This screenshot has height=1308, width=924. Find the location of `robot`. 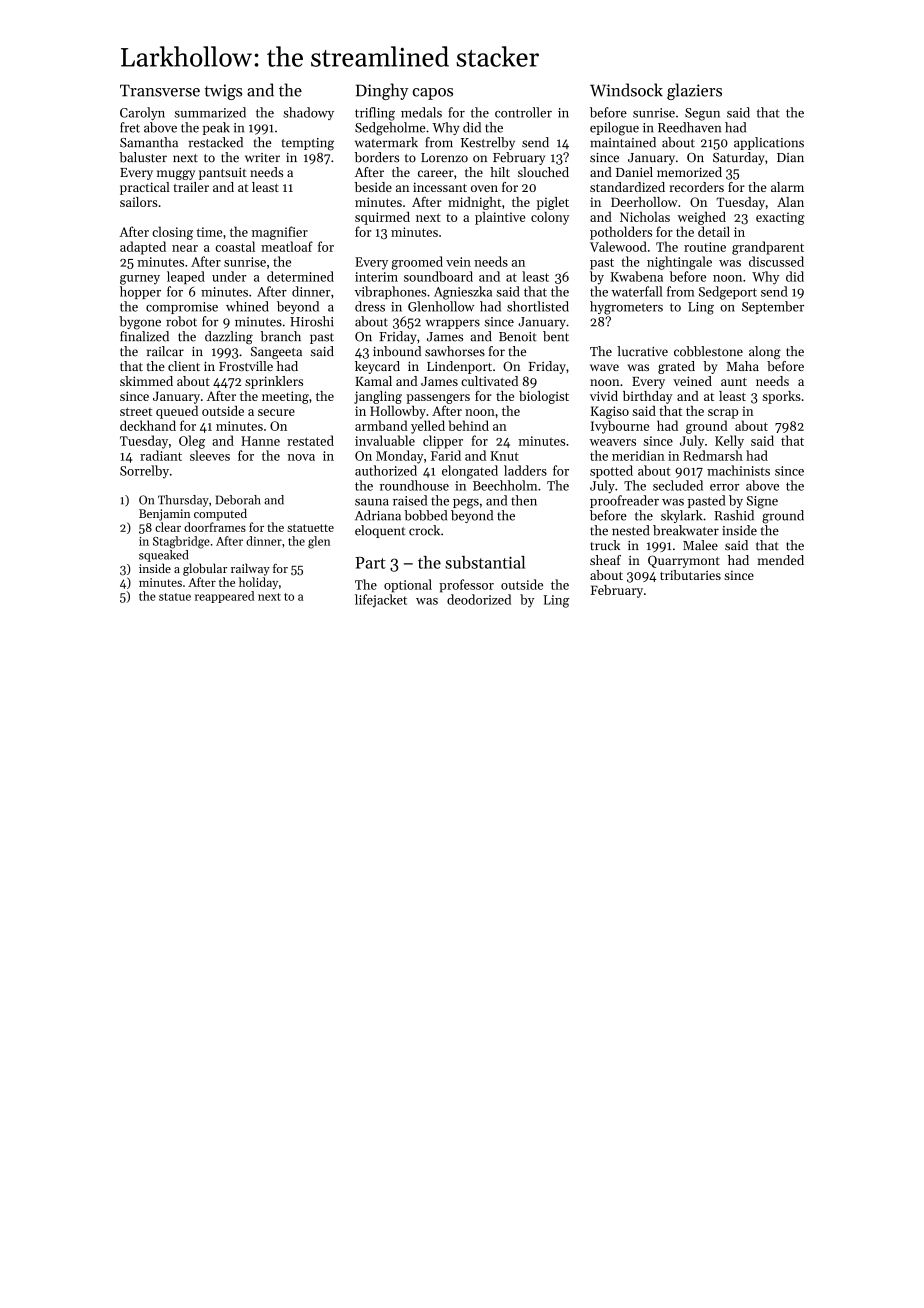

robot is located at coordinates (181, 321).
